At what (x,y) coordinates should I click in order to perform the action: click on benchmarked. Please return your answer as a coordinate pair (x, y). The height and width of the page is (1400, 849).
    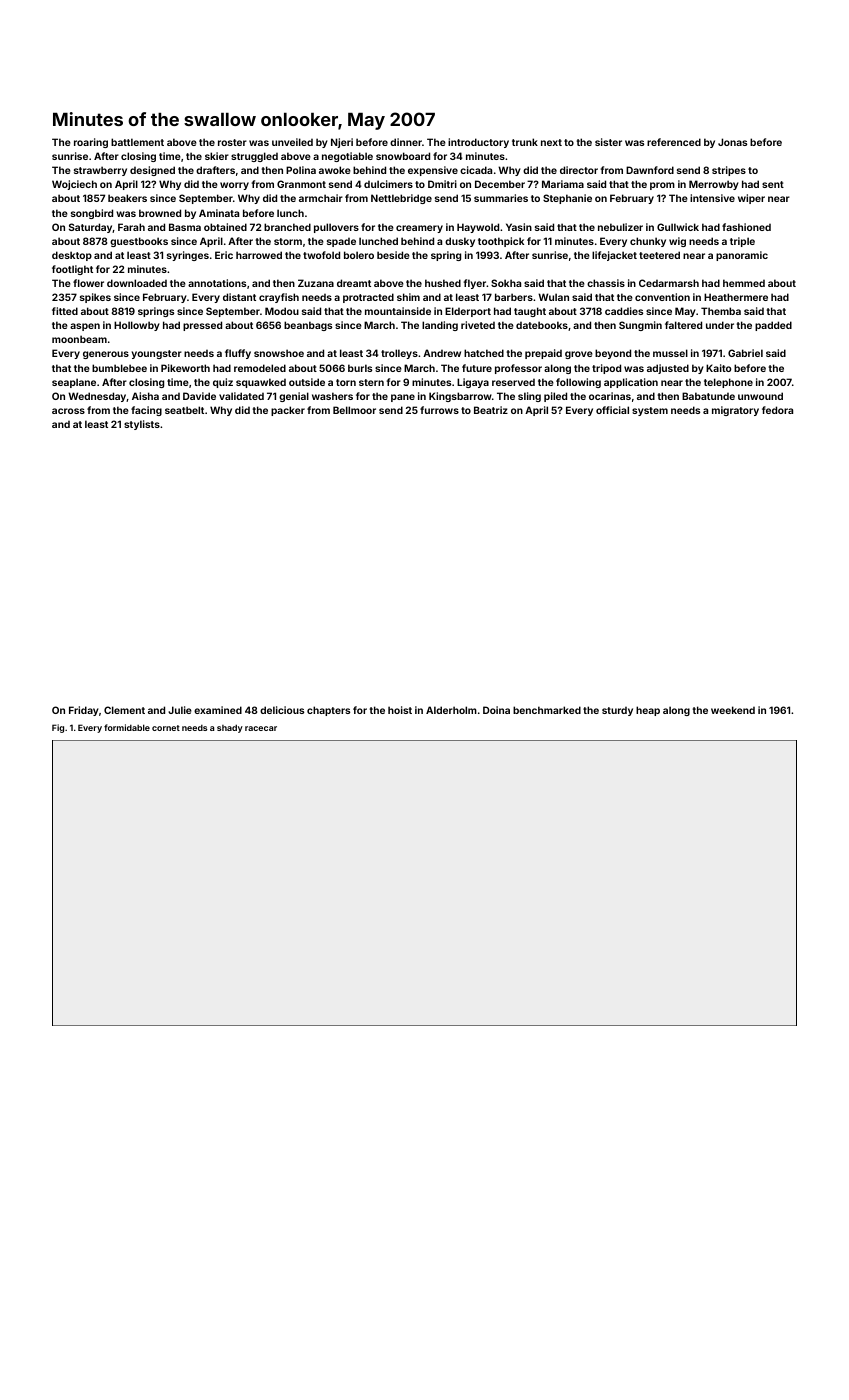
    Looking at the image, I should click on (547, 710).
